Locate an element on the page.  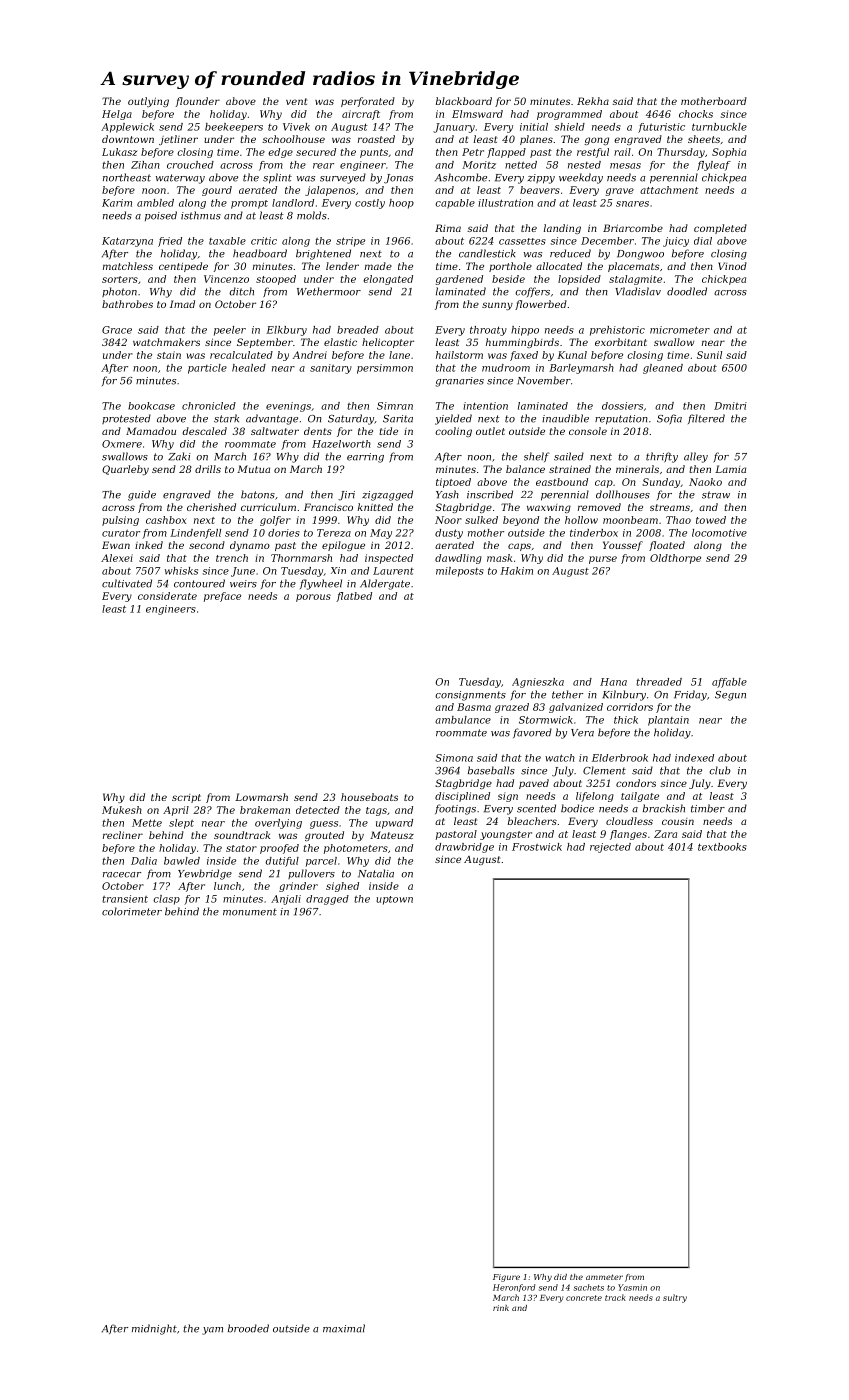
yam is located at coordinates (212, 1331).
